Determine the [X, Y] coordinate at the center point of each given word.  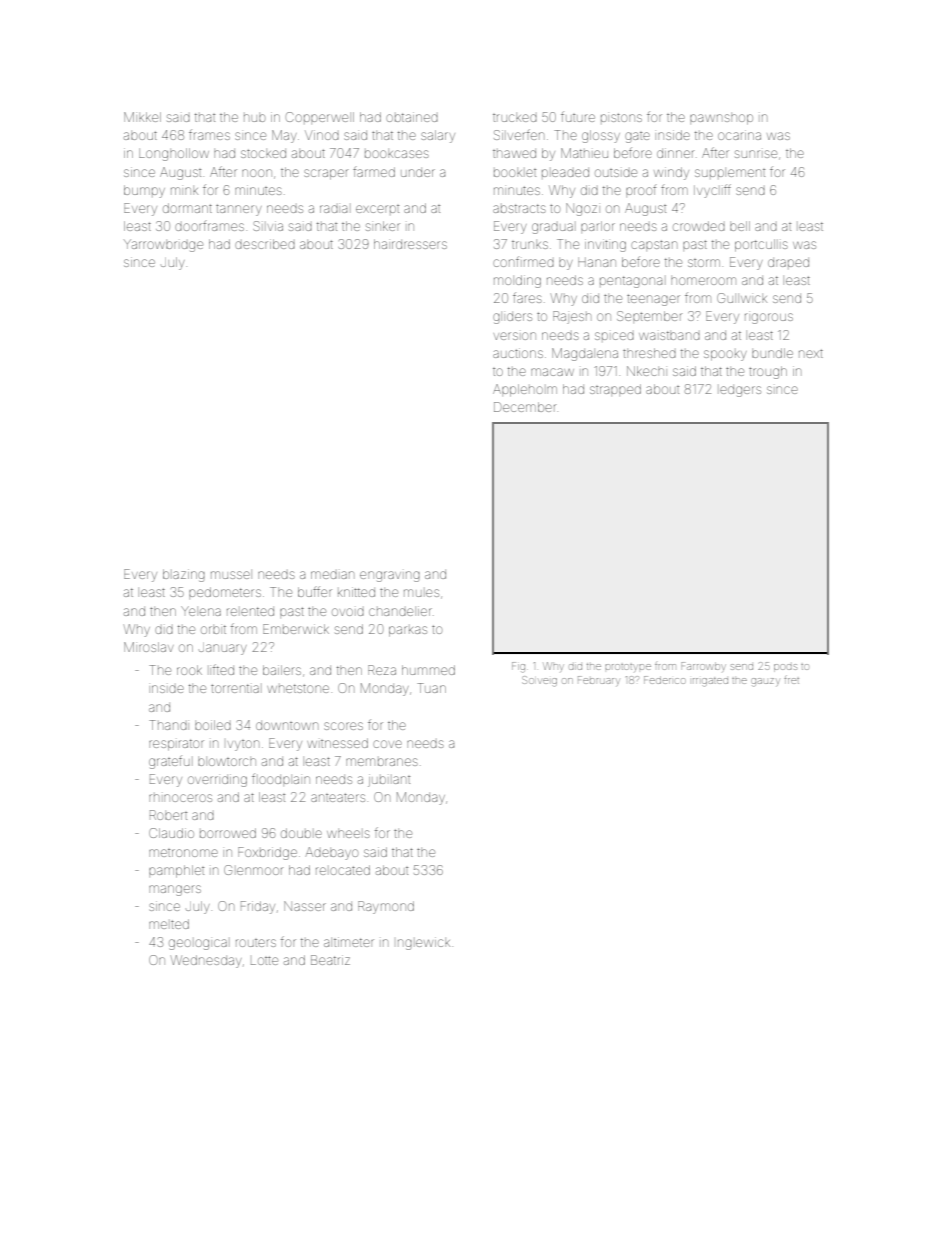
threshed [649, 353]
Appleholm [525, 390]
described [265, 244]
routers [256, 943]
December [525, 407]
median [332, 575]
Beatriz [330, 960]
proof [641, 190]
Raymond [386, 907]
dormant [187, 208]
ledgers [740, 391]
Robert [168, 815]
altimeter [349, 942]
